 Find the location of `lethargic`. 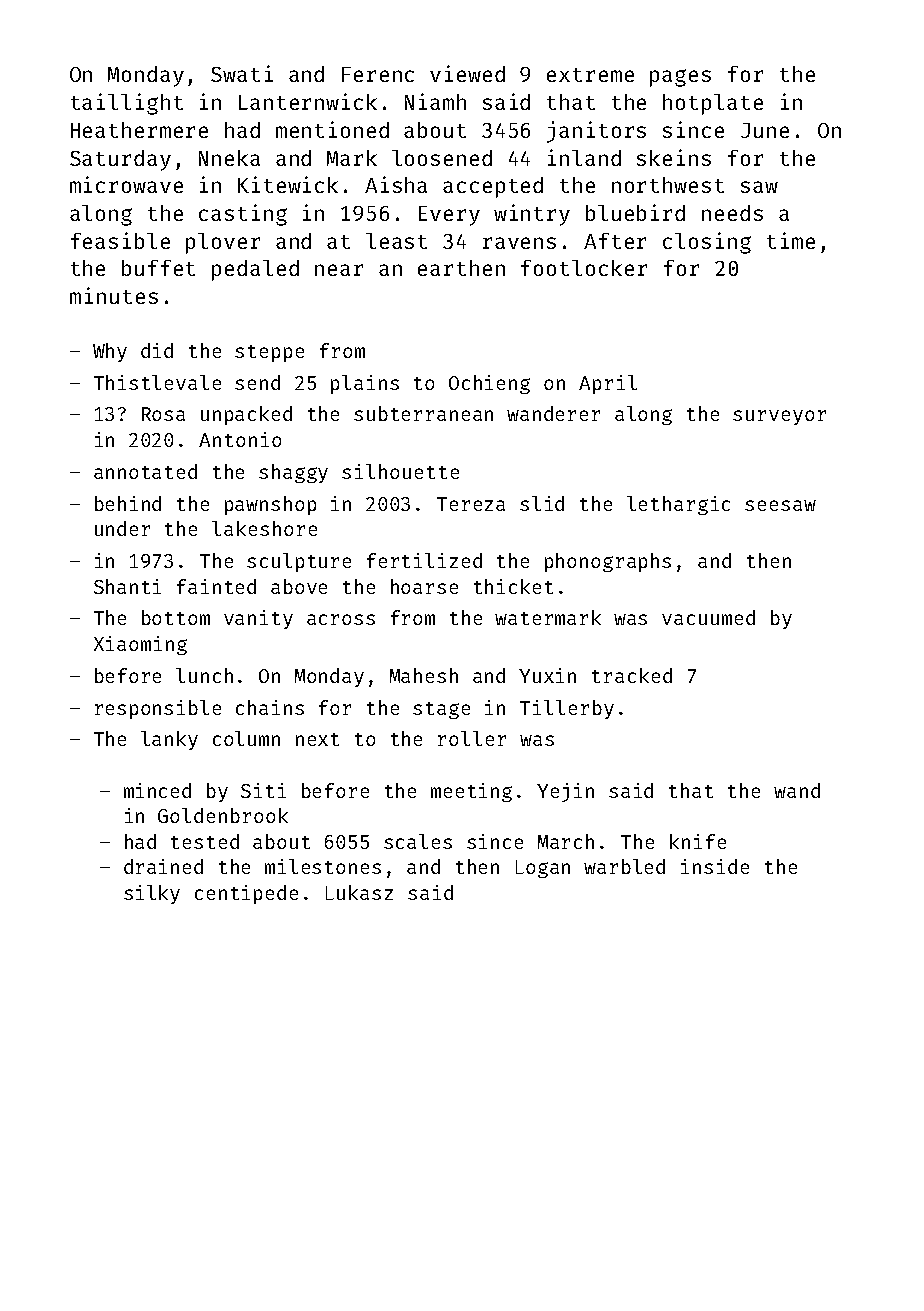

lethargic is located at coordinates (678, 505).
